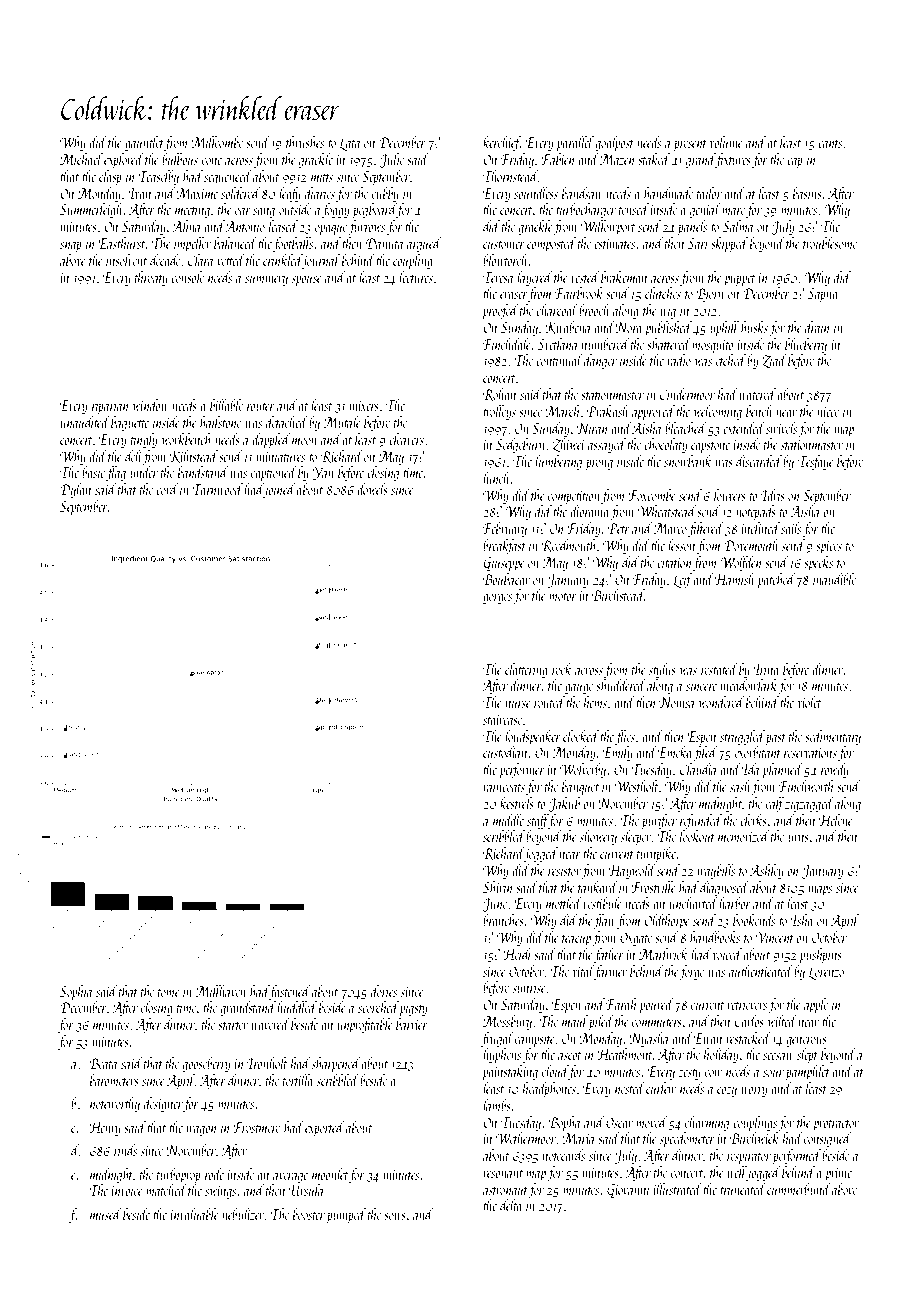 This image has width=924, height=1308. Describe the element at coordinates (511, 1205) in the image. I see `delta` at that location.
